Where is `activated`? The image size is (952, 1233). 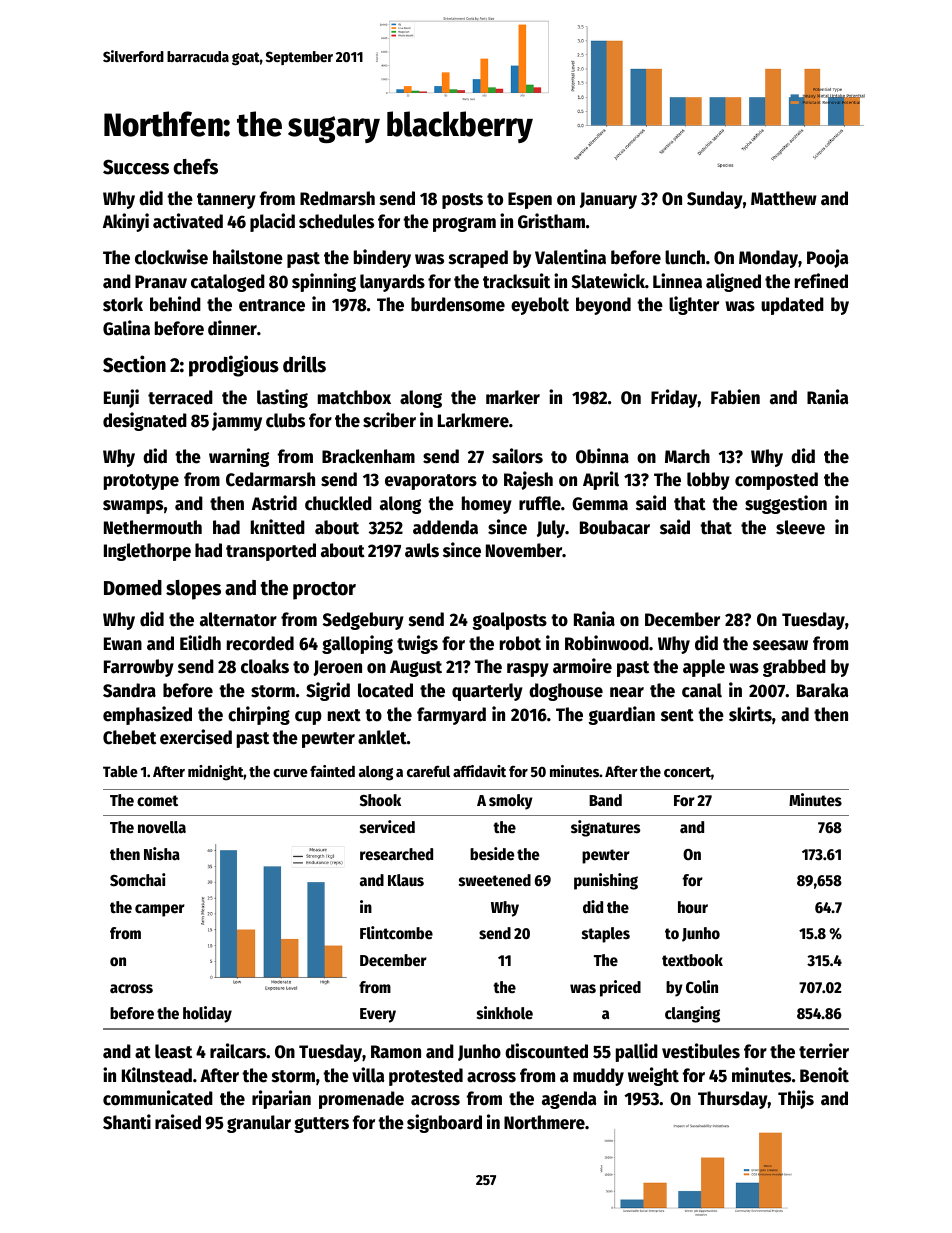 activated is located at coordinates (188, 221).
